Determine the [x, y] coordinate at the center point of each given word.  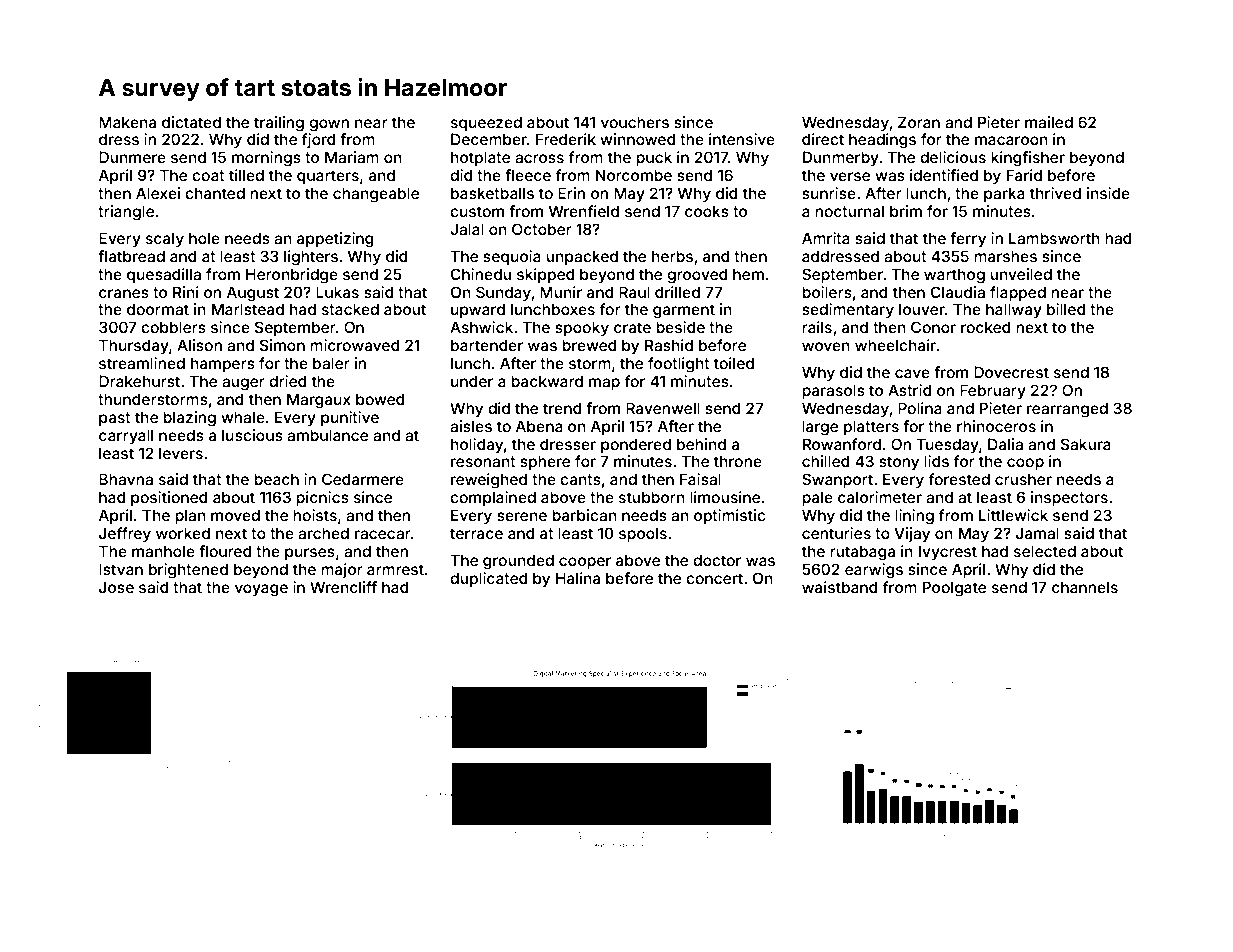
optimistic [729, 516]
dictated [191, 122]
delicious [953, 157]
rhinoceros [996, 426]
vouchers [635, 122]
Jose [116, 587]
